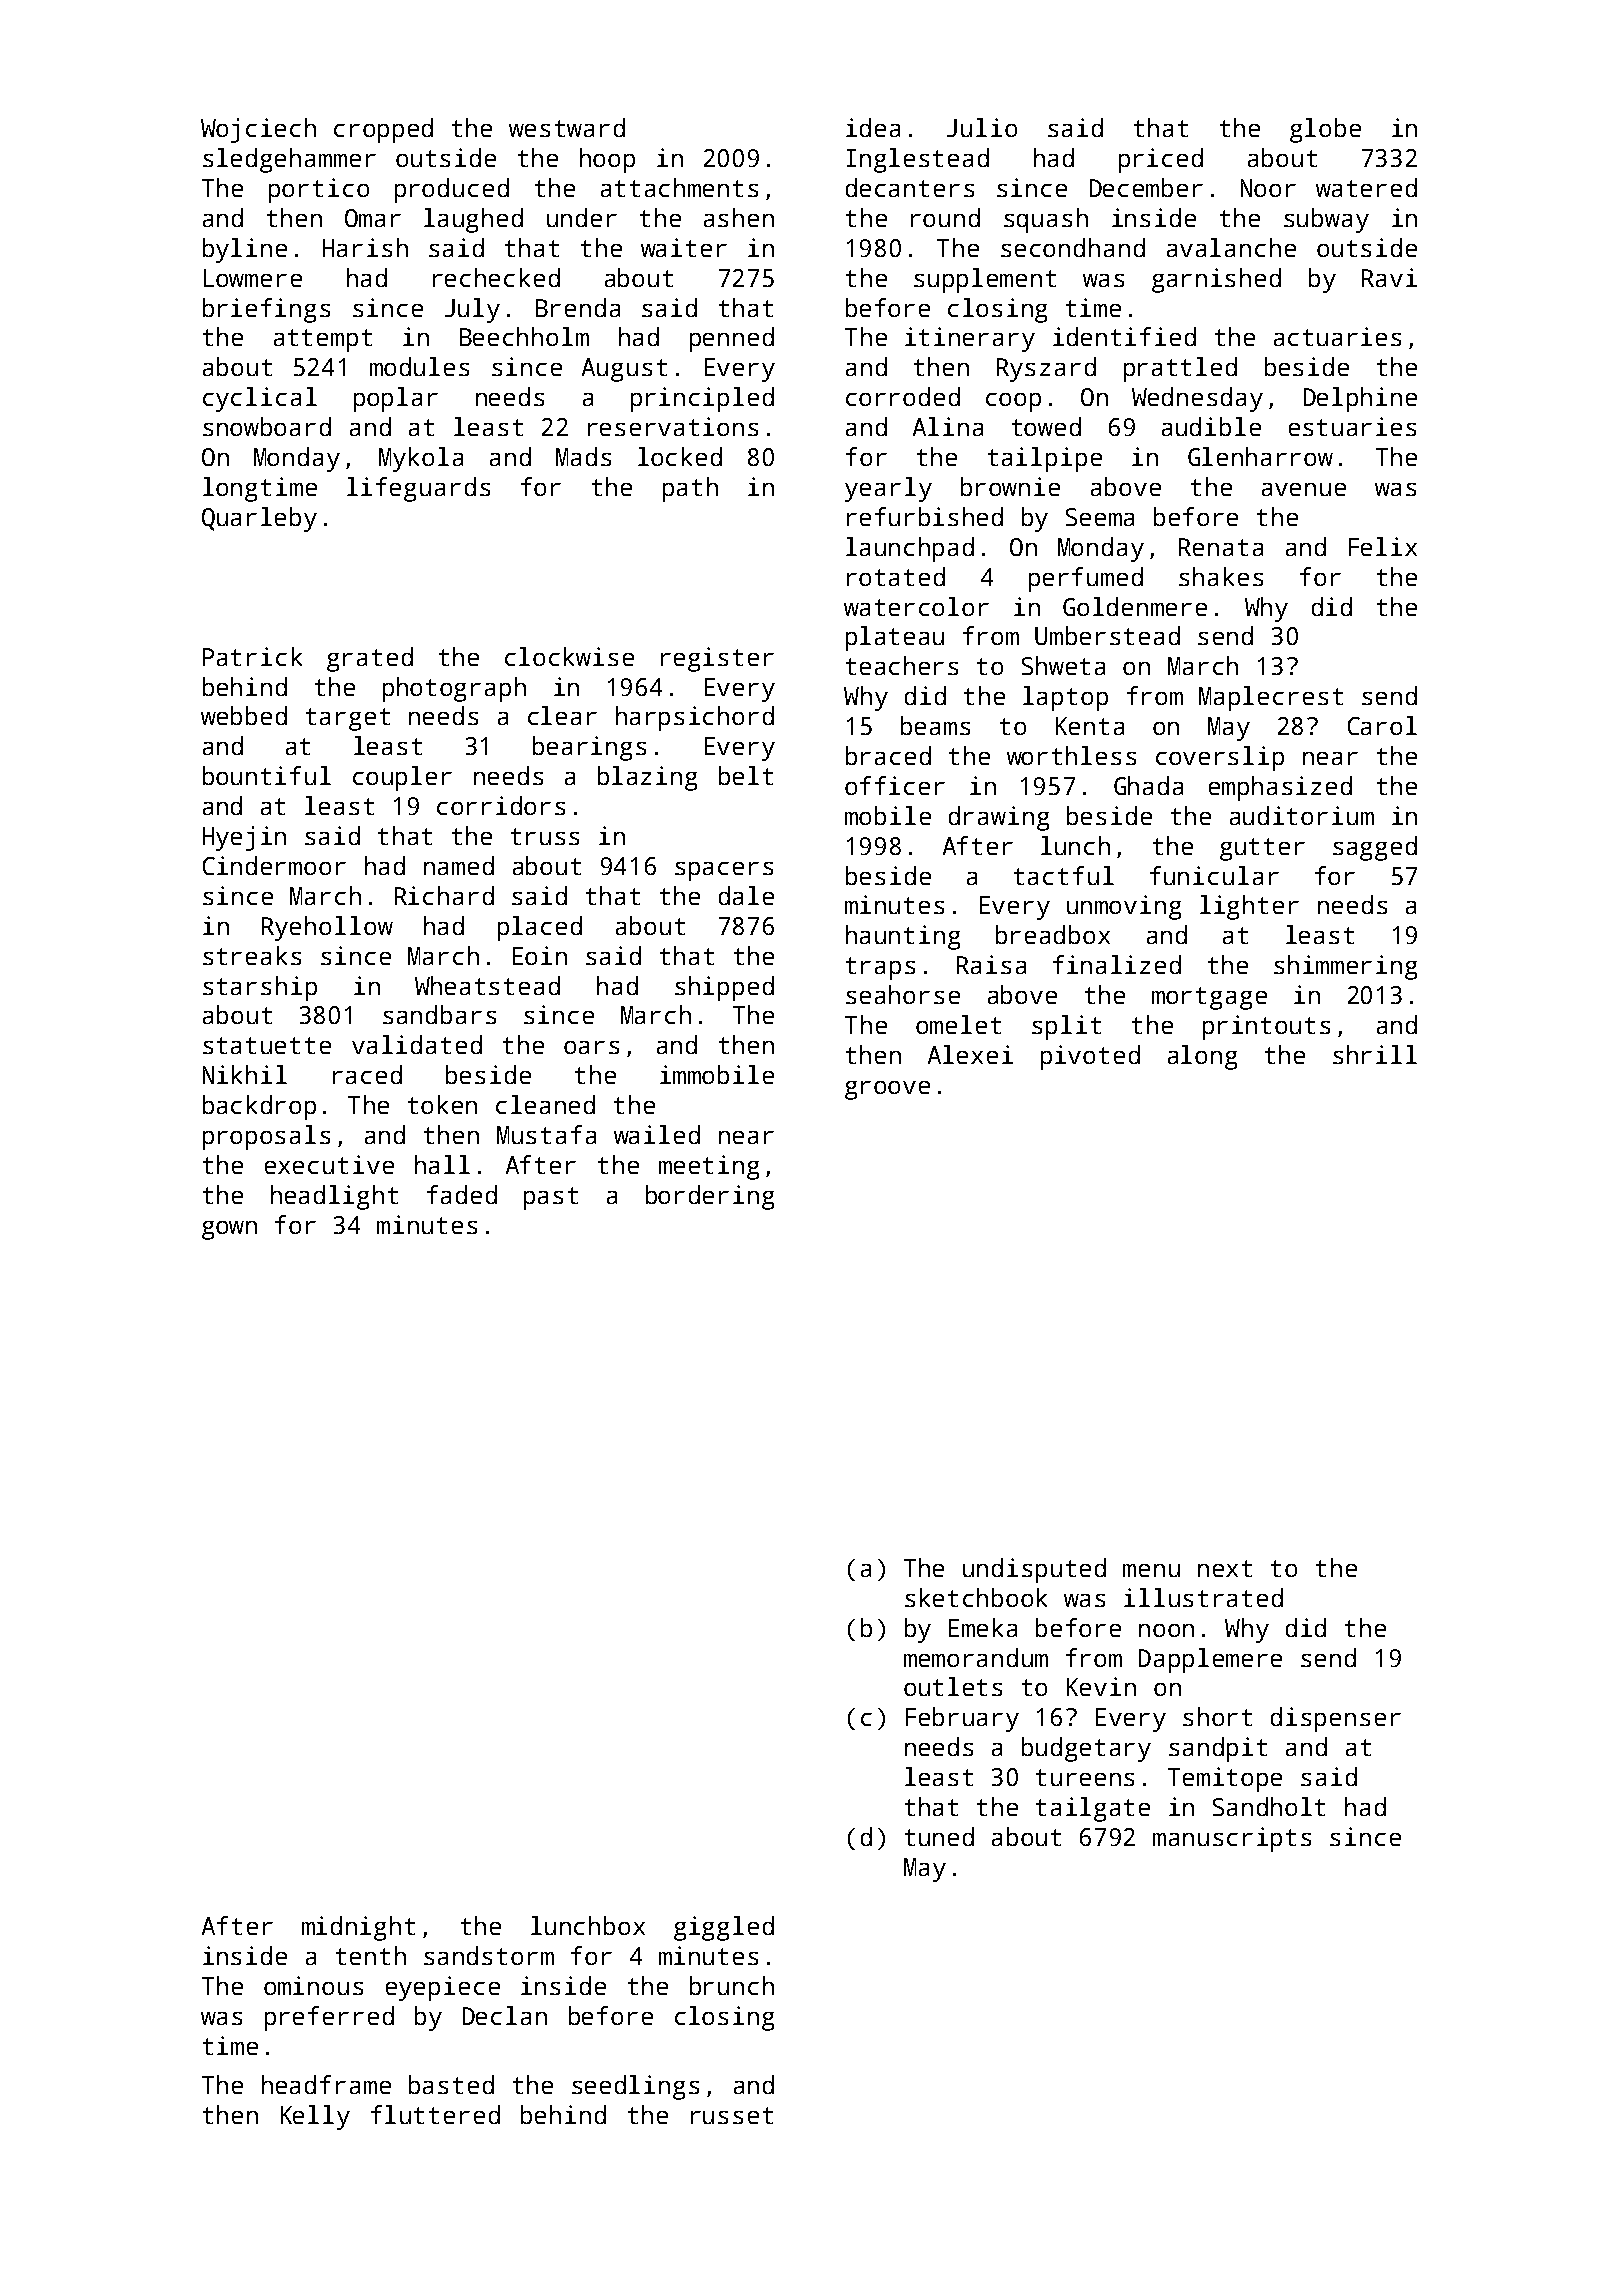  What do you see at coordinates (732, 2115) in the screenshot?
I see `russet` at bounding box center [732, 2115].
